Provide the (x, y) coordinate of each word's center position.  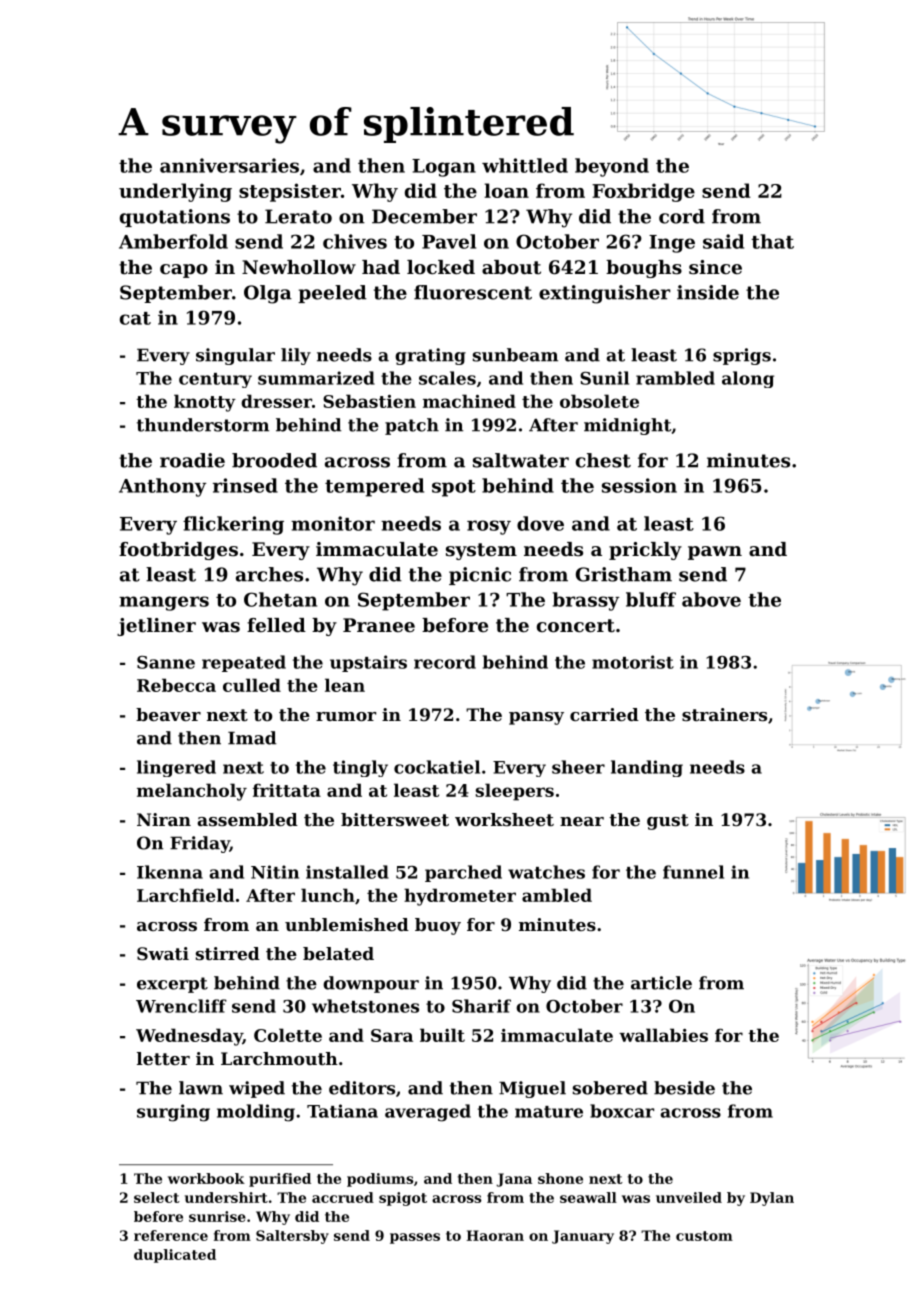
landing (647, 768)
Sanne (166, 662)
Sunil (604, 378)
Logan (444, 168)
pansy (536, 718)
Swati (163, 953)
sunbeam (515, 355)
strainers (724, 714)
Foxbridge (643, 192)
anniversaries (229, 165)
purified (280, 1180)
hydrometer (460, 897)
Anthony (162, 487)
